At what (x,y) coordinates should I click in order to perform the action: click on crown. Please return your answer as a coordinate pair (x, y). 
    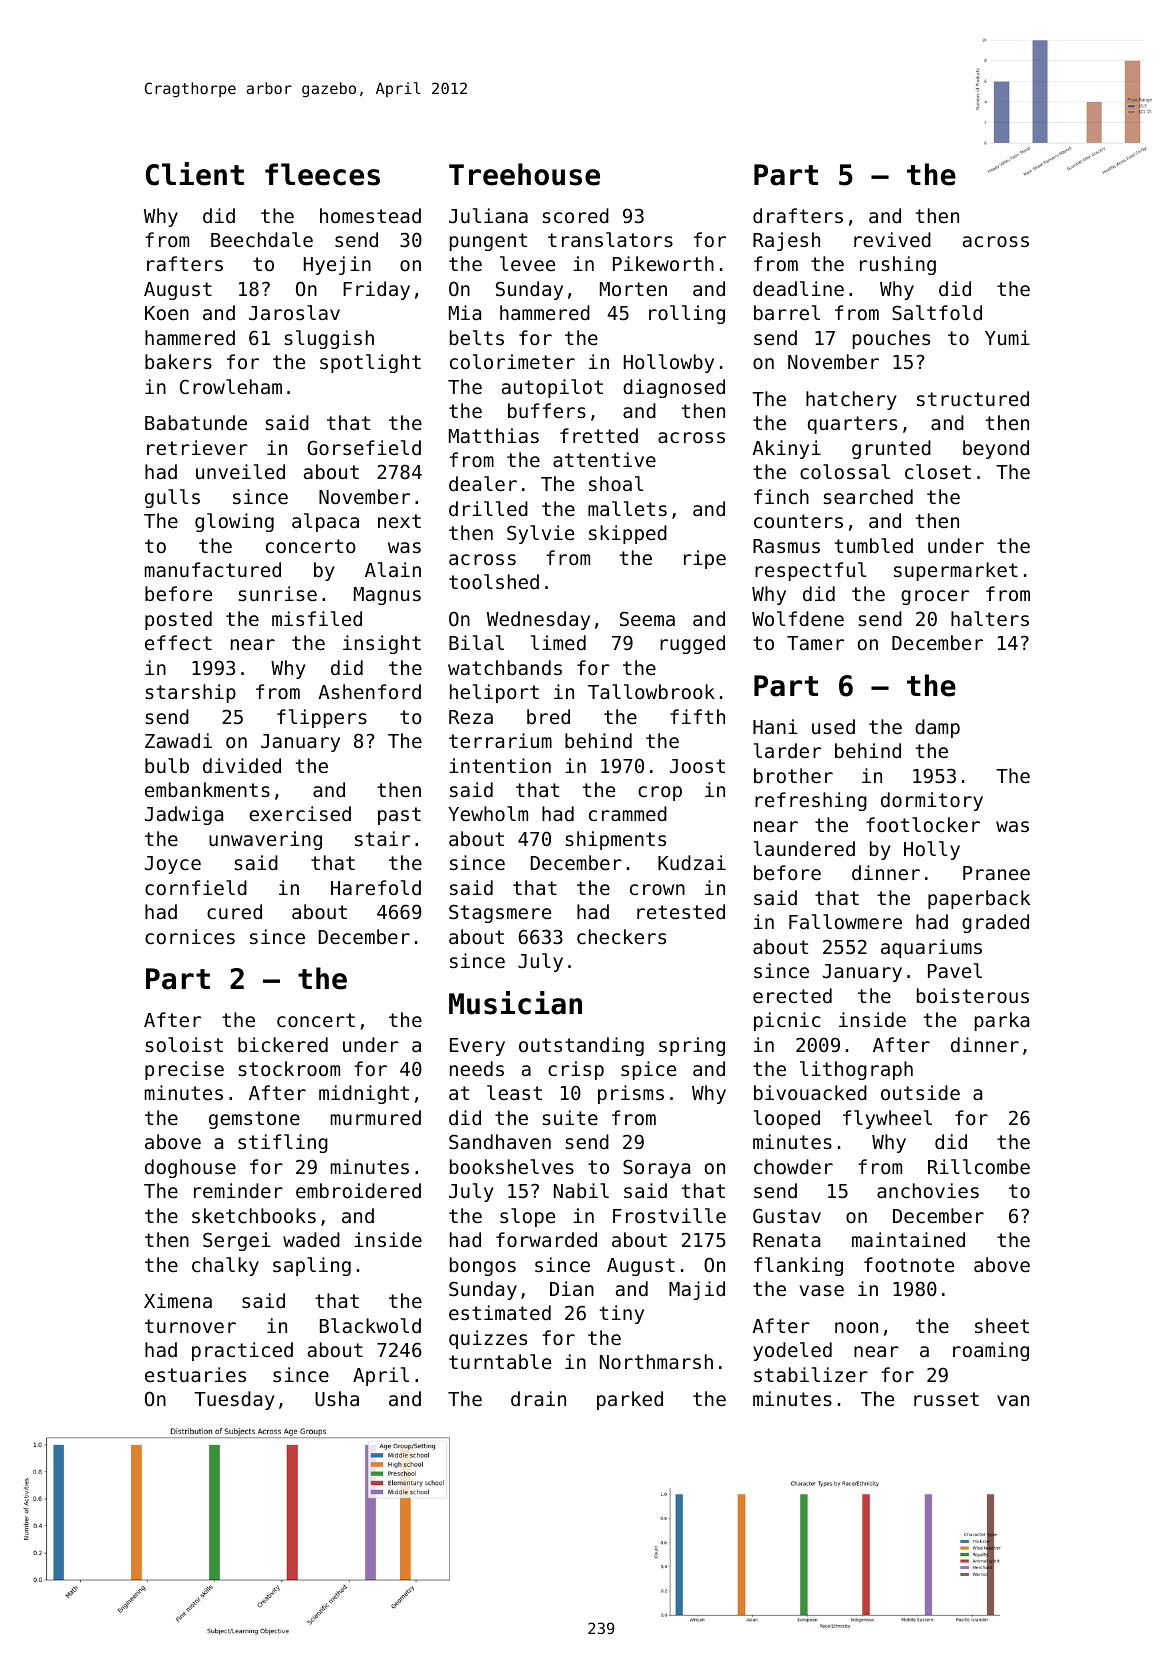
    Looking at the image, I should click on (657, 889).
